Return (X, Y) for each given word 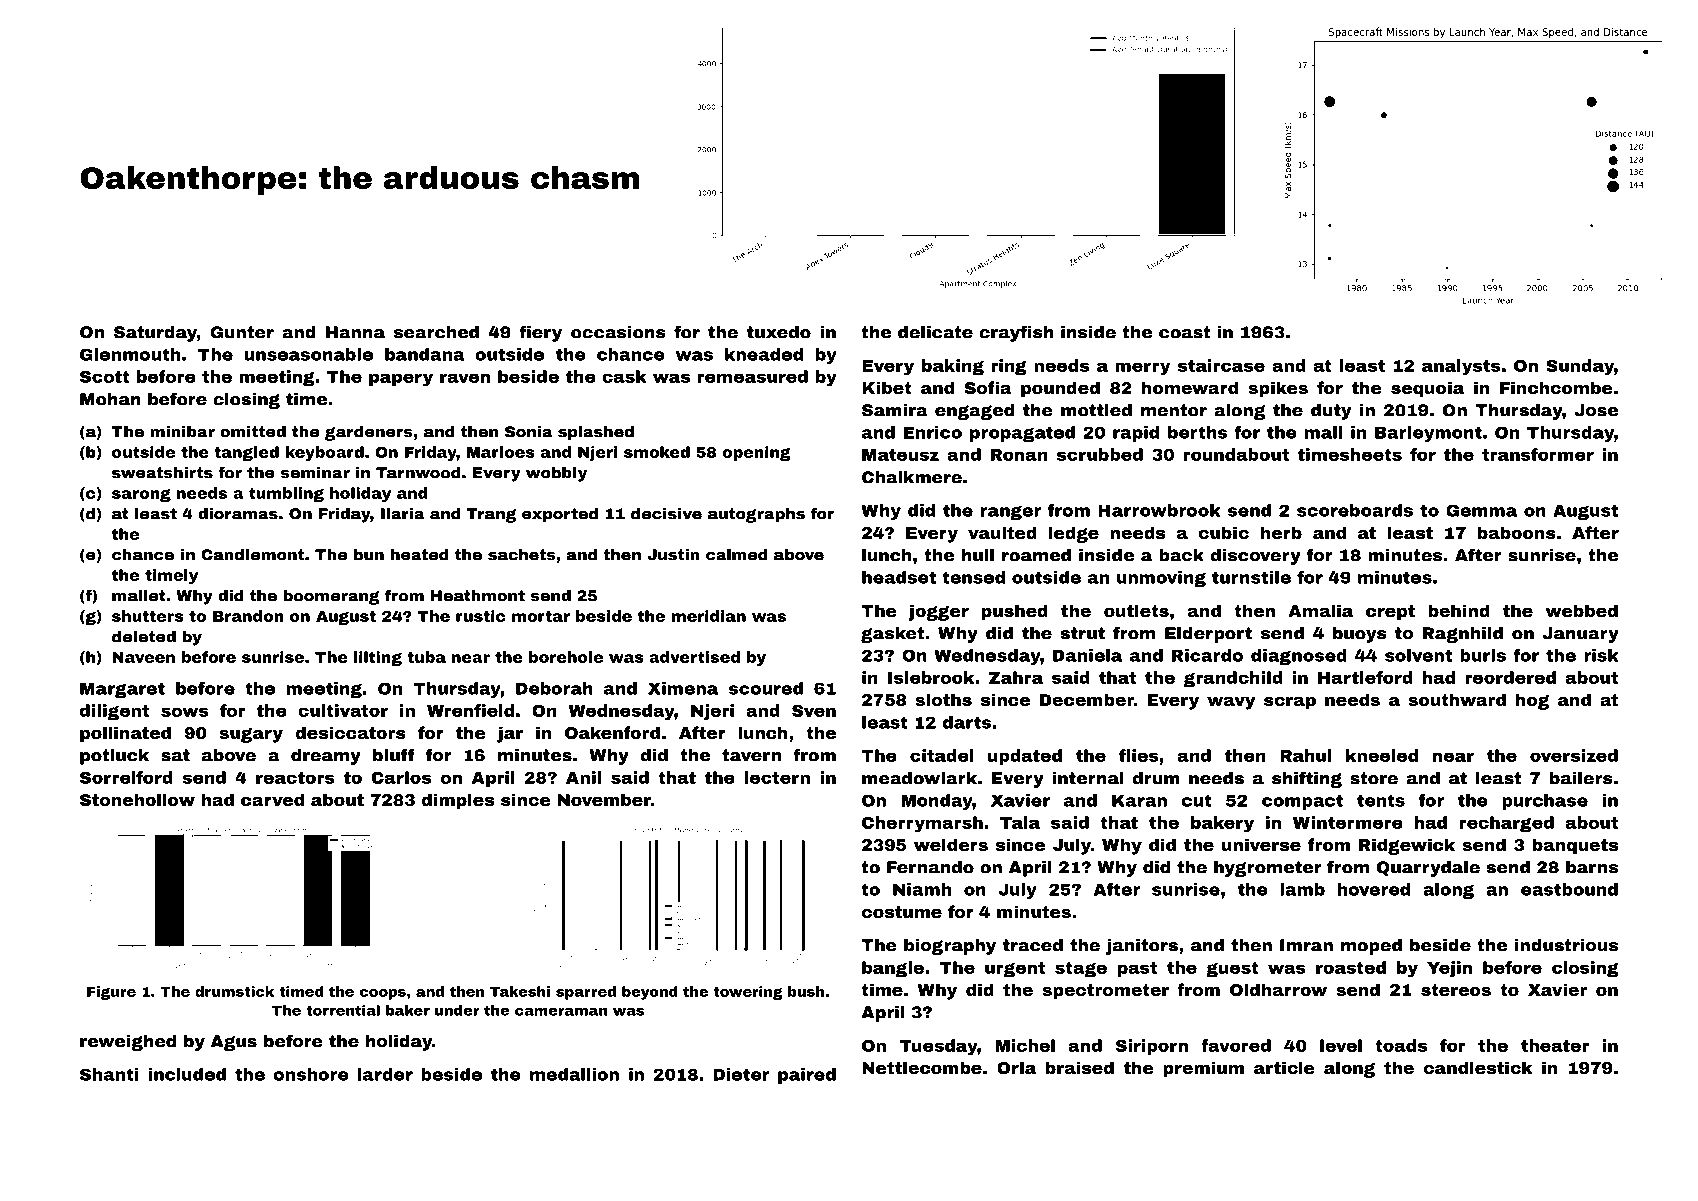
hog (1532, 701)
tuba (426, 657)
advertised (694, 657)
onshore (311, 1074)
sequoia (1427, 389)
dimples (458, 801)
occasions (618, 332)
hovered (1374, 889)
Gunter (242, 332)
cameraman (561, 1011)
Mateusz (900, 455)
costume (902, 912)
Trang (491, 515)
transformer (1538, 454)
